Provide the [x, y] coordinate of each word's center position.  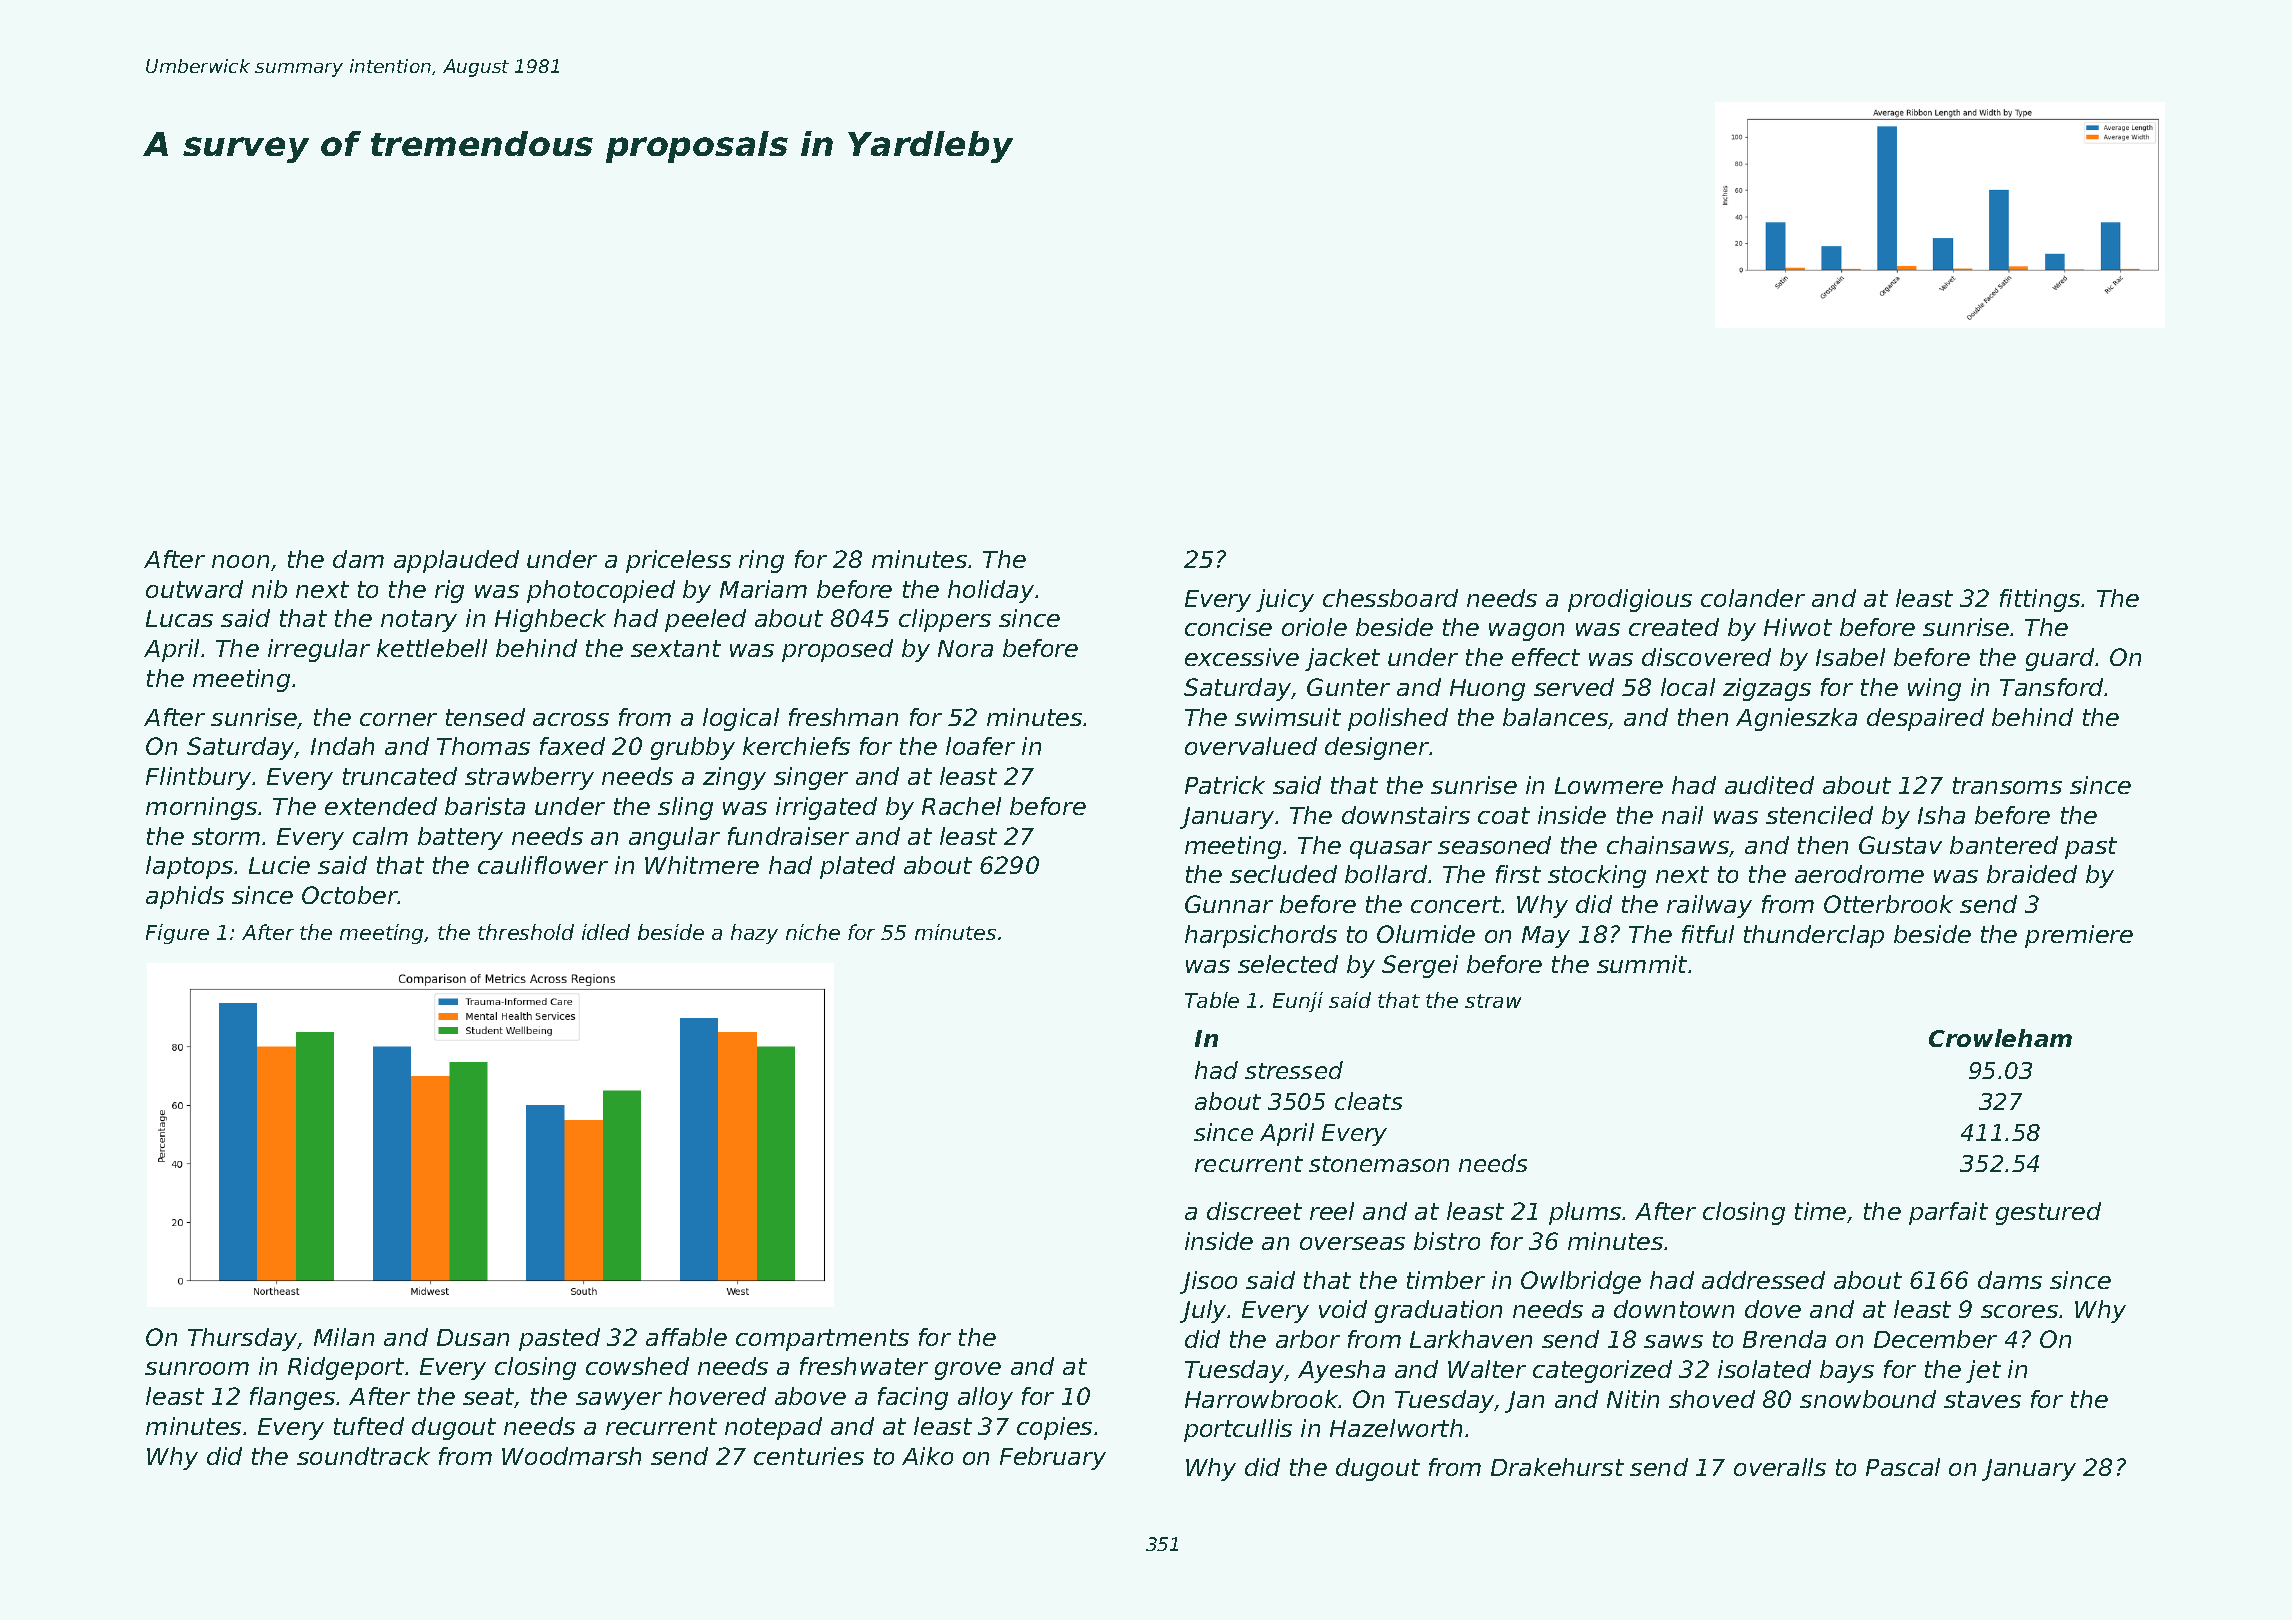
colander [1753, 598]
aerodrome [1859, 874]
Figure [177, 934]
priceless [678, 561]
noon [240, 561]
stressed [1294, 1070]
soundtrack [363, 1456]
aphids [185, 897]
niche [813, 932]
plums [1585, 1213]
